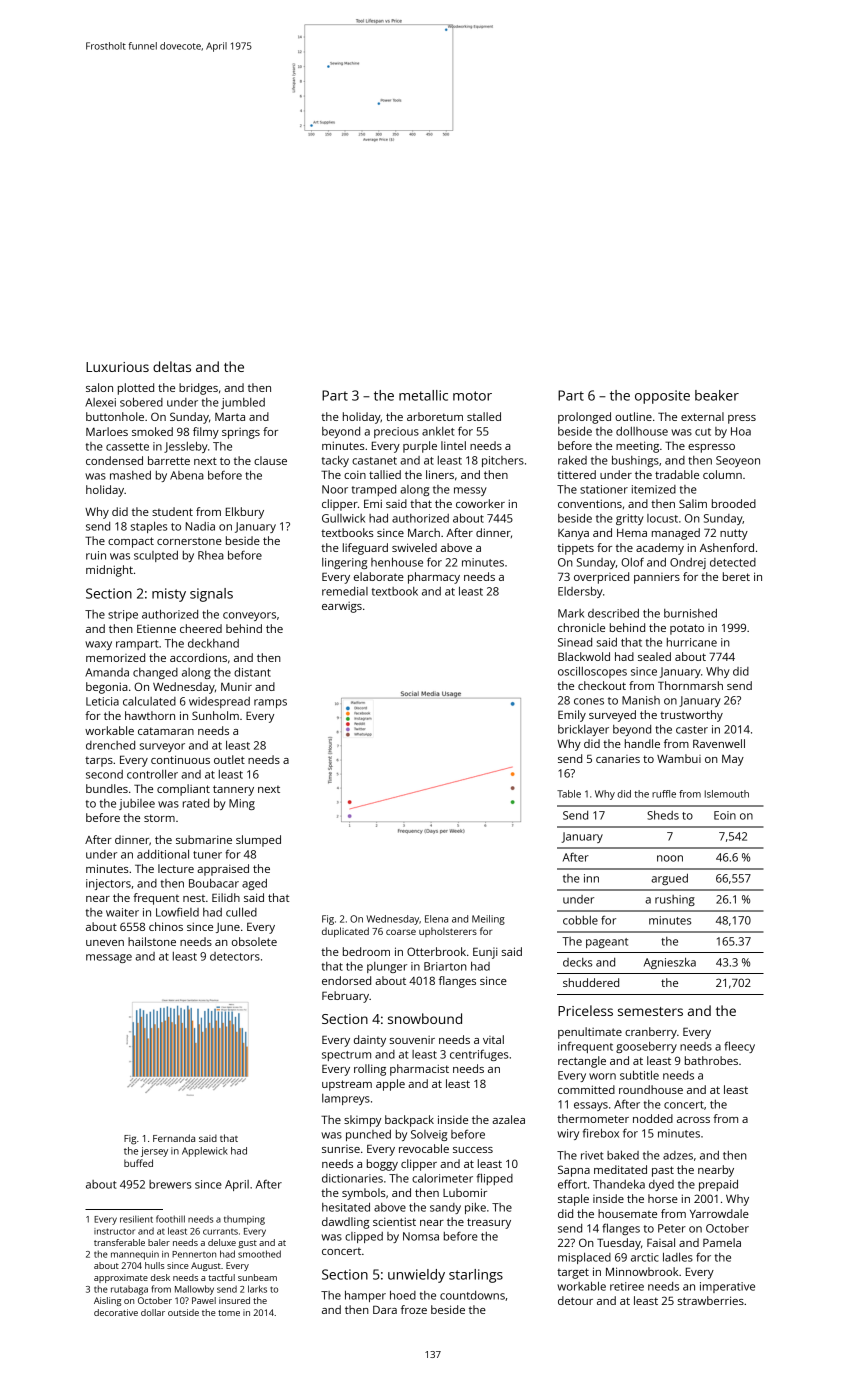  Describe the element at coordinates (642, 1271) in the image. I see `Minnowbrook` at that location.
